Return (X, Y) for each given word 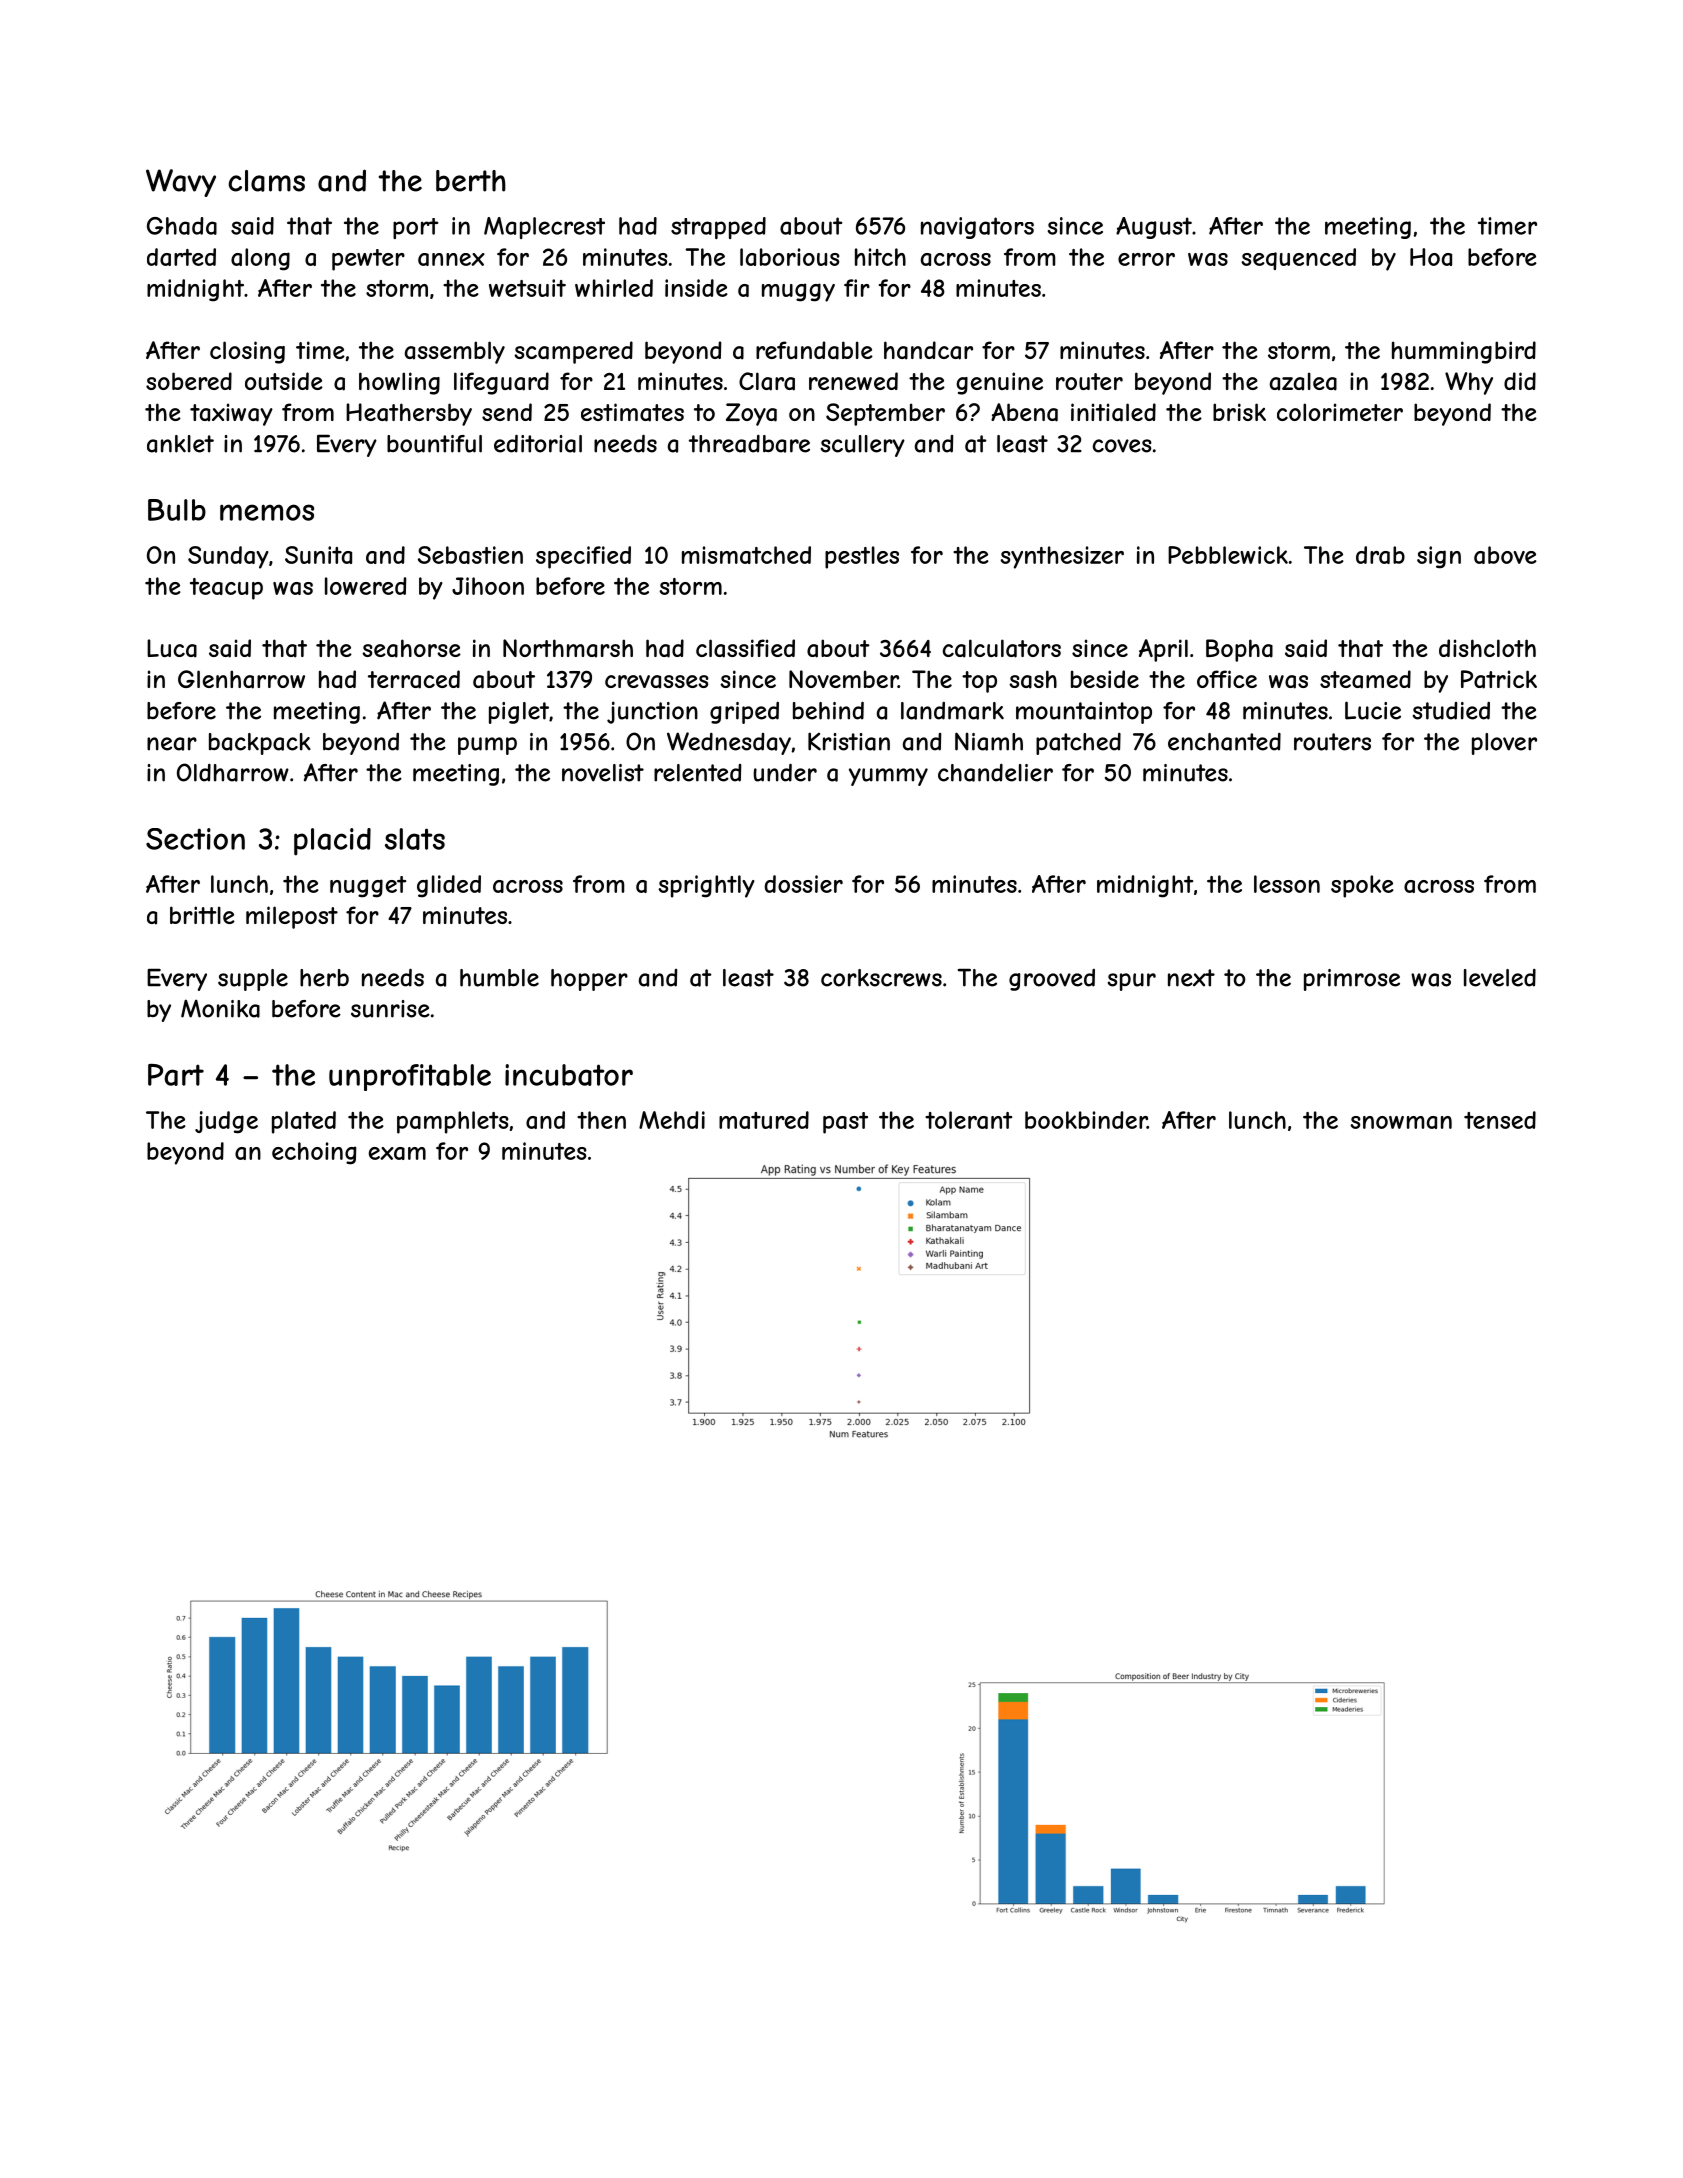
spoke (1362, 886)
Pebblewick (1228, 555)
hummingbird (1464, 352)
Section (195, 839)
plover (1504, 744)
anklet (180, 444)
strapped (718, 228)
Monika (220, 1008)
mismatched (746, 555)
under (785, 772)
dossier (804, 884)
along (260, 259)
